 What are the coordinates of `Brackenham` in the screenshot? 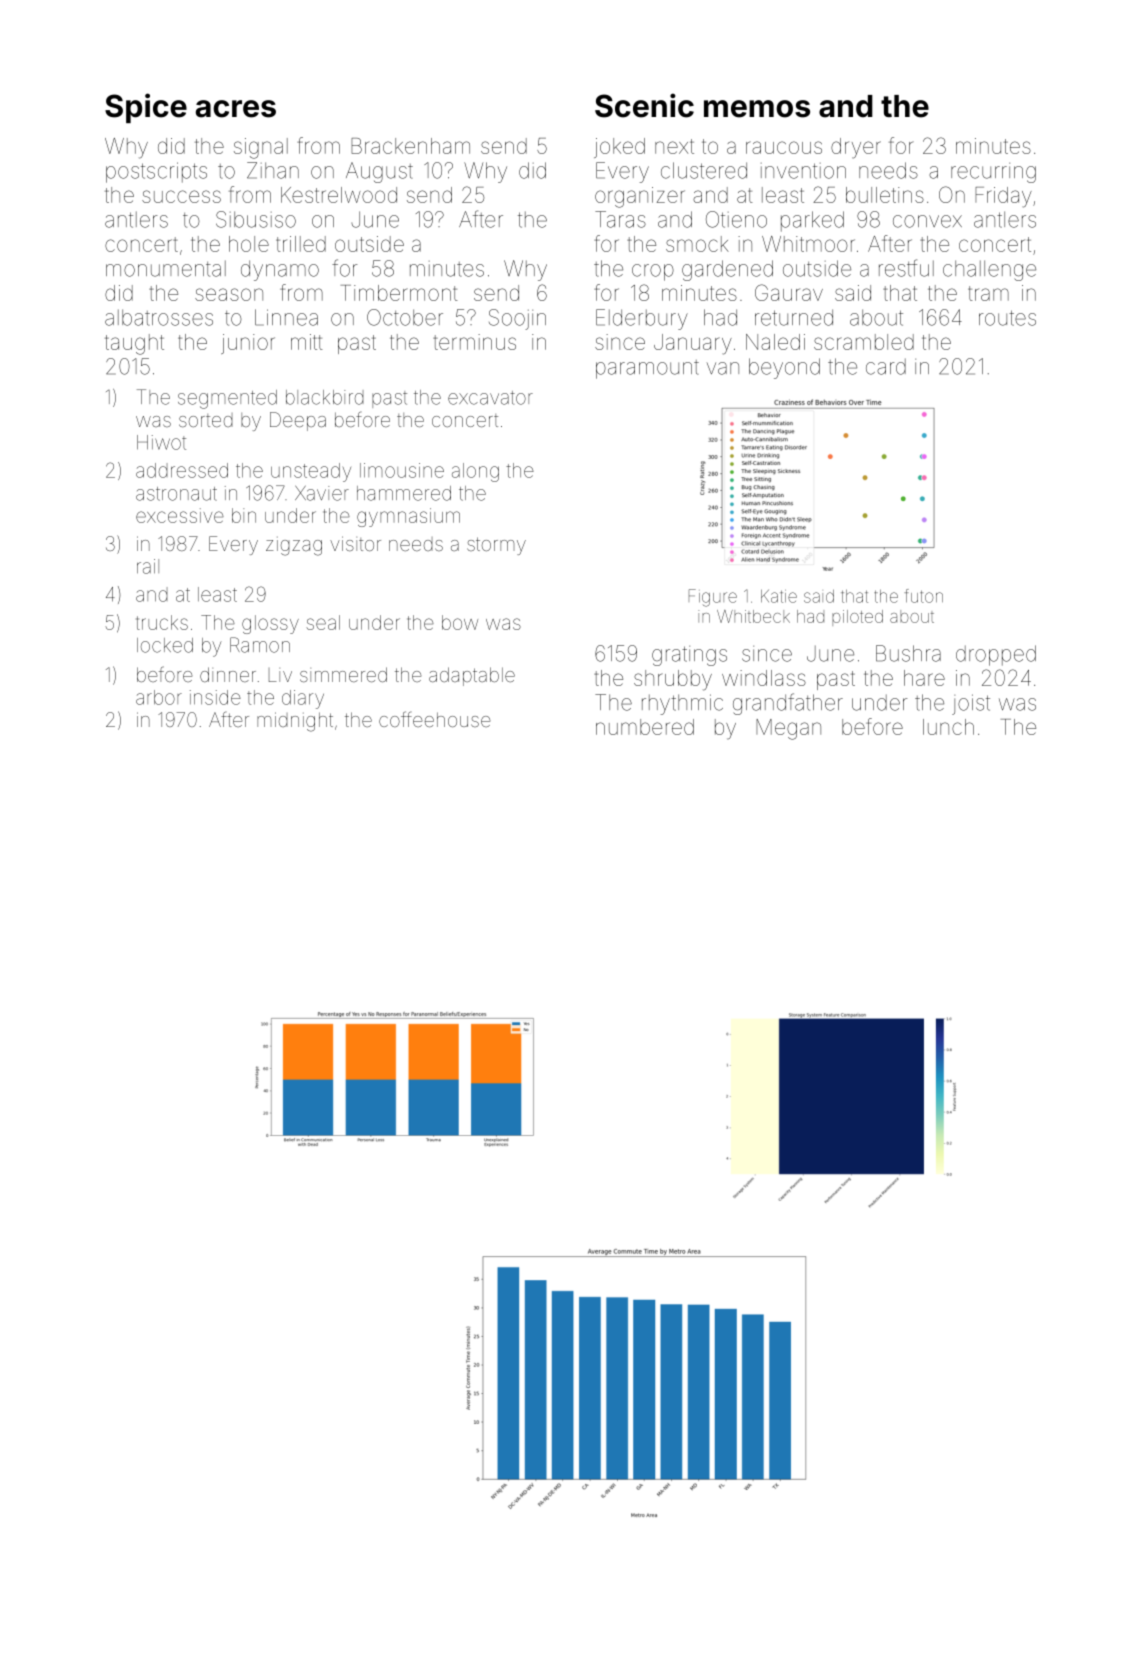 It's located at (410, 146).
